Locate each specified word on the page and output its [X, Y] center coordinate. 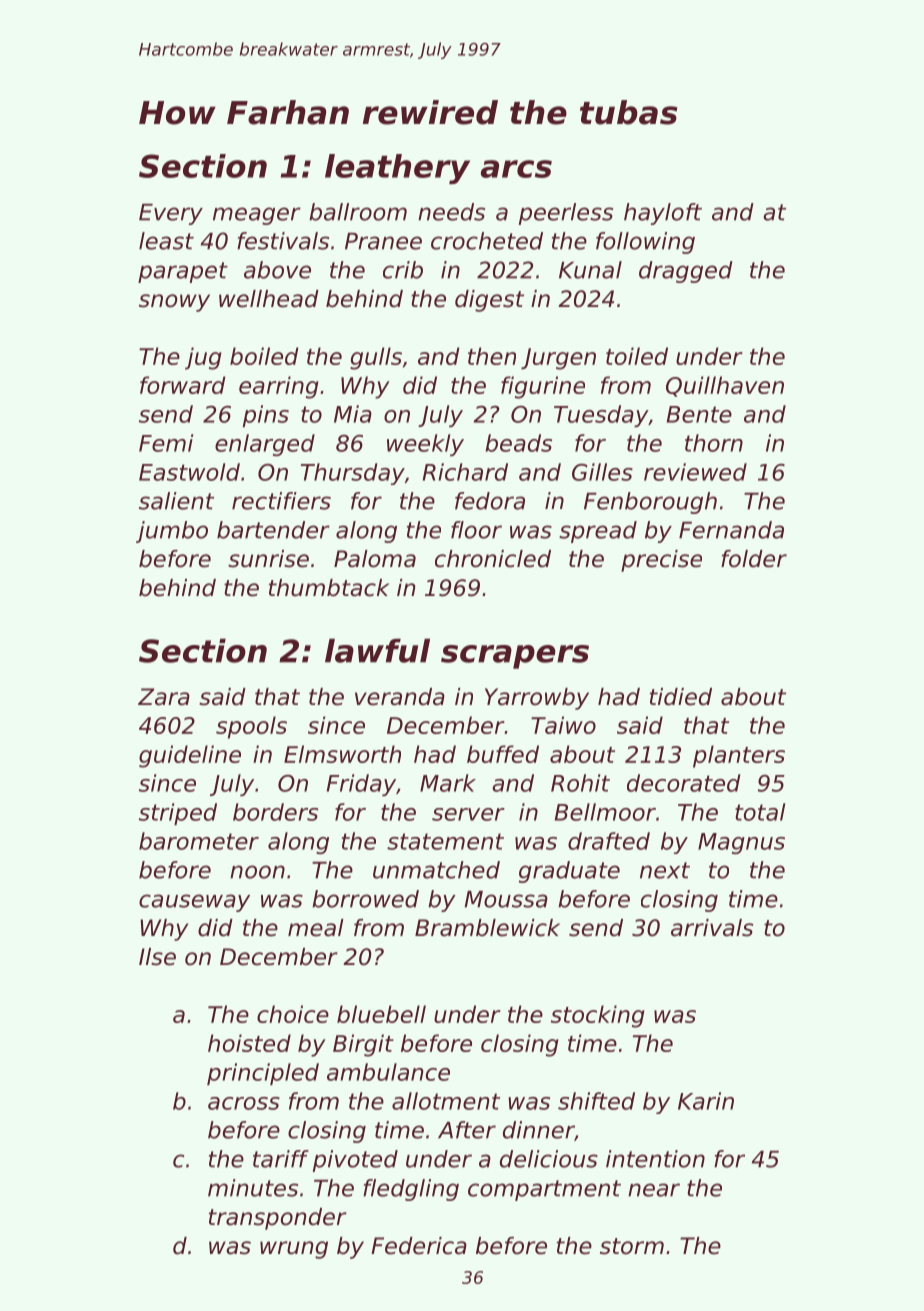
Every [171, 214]
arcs [516, 169]
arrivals [712, 928]
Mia [353, 414]
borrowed [365, 899]
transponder [278, 1219]
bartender [273, 530]
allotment [446, 1101]
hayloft [663, 214]
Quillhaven [725, 386]
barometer [199, 841]
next [665, 870]
